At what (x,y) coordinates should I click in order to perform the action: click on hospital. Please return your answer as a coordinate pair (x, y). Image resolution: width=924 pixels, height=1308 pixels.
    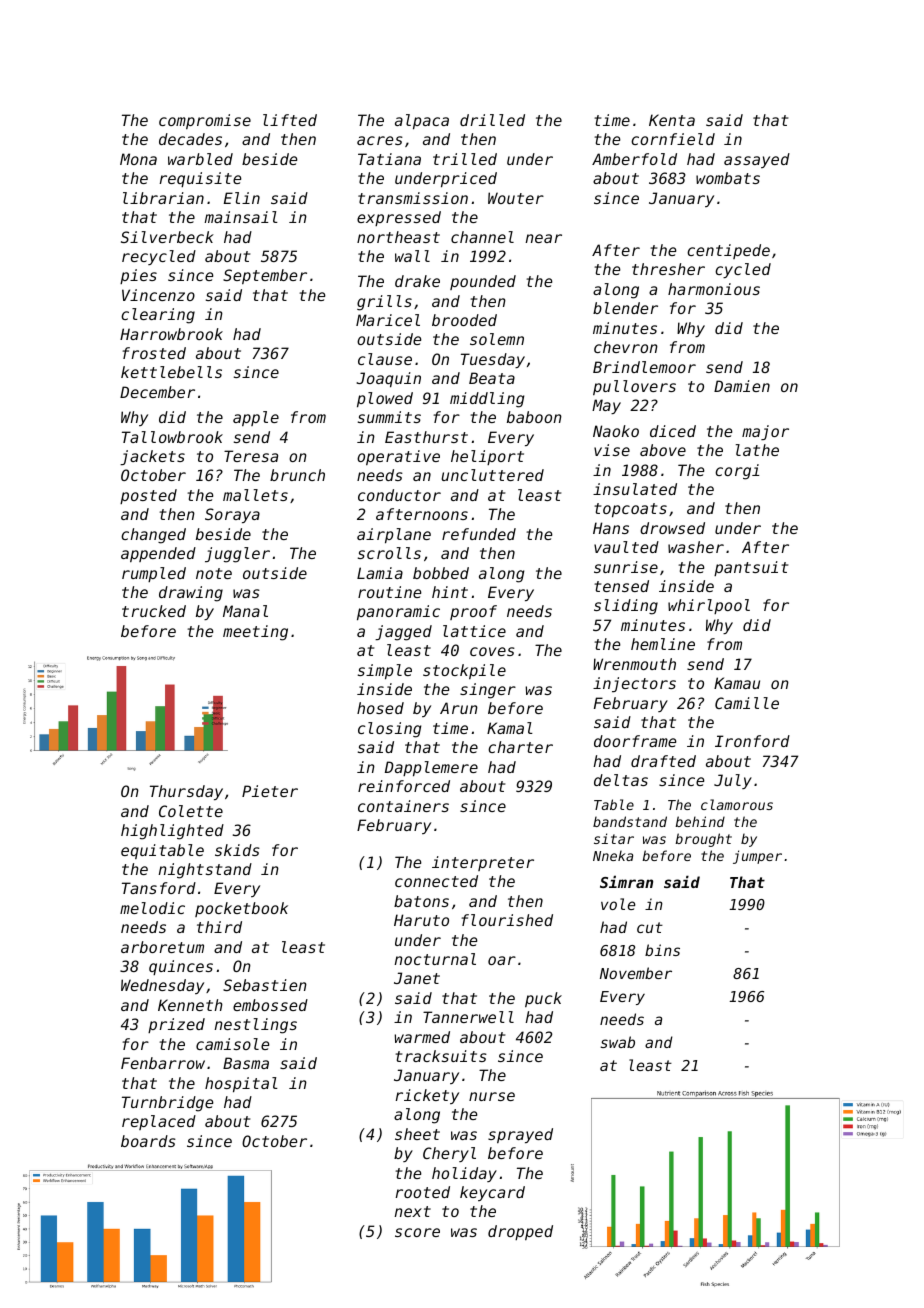
    Looking at the image, I should click on (241, 1084).
